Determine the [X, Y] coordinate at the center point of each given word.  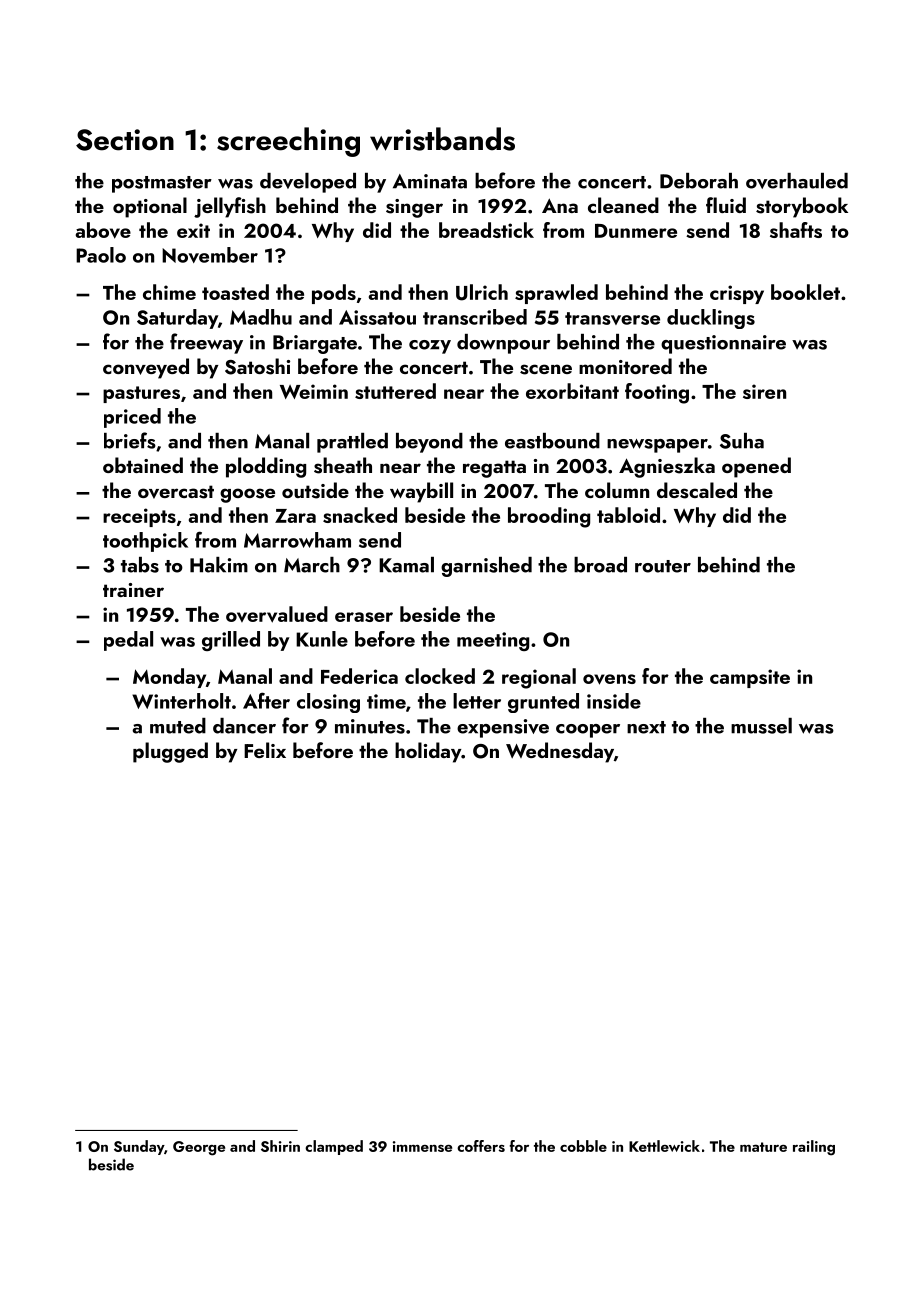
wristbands [442, 139]
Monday [169, 678]
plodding [266, 467]
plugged [170, 752]
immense [422, 1146]
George [199, 1148]
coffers [481, 1146]
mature [763, 1147]
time [386, 701]
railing [814, 1148]
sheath [343, 465]
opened [756, 467]
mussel [761, 726]
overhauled [797, 181]
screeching [288, 142]
